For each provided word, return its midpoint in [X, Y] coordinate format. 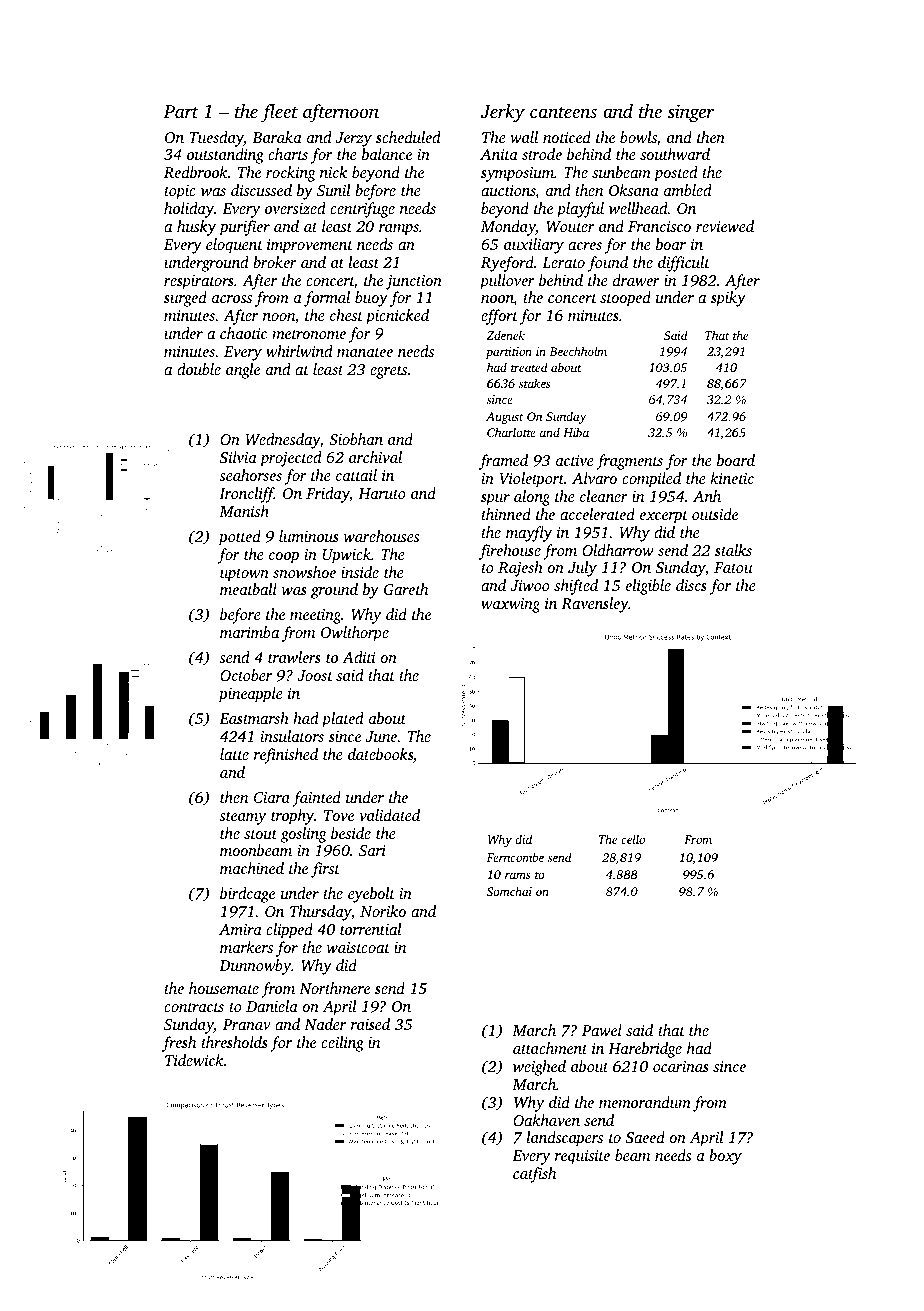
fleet [279, 113]
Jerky [502, 113]
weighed [539, 1068]
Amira [240, 929]
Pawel [602, 1030]
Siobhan [356, 439]
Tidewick [194, 1060]
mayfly [529, 534]
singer [690, 114]
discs [691, 585]
